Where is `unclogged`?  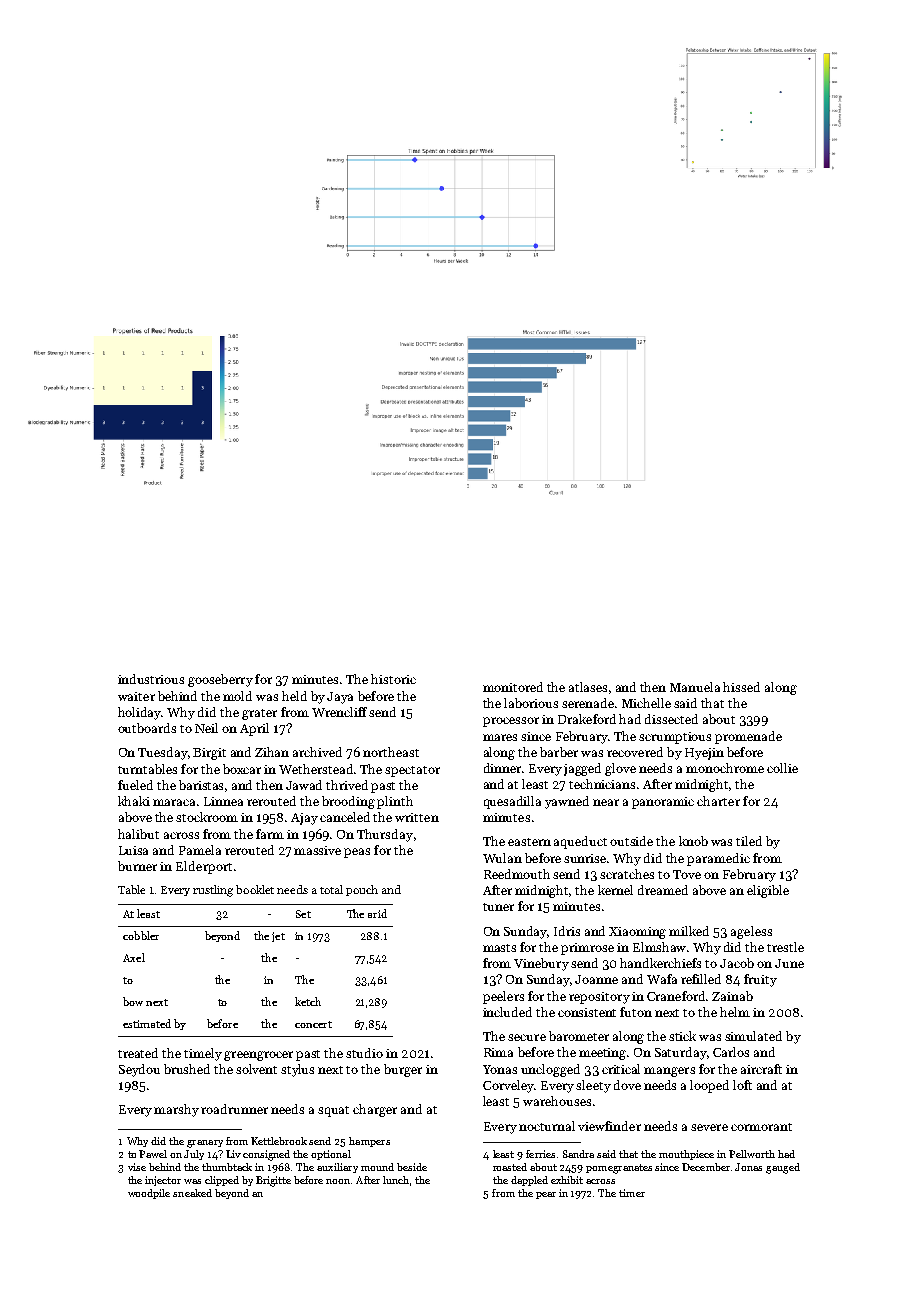 unclogged is located at coordinates (550, 1070).
